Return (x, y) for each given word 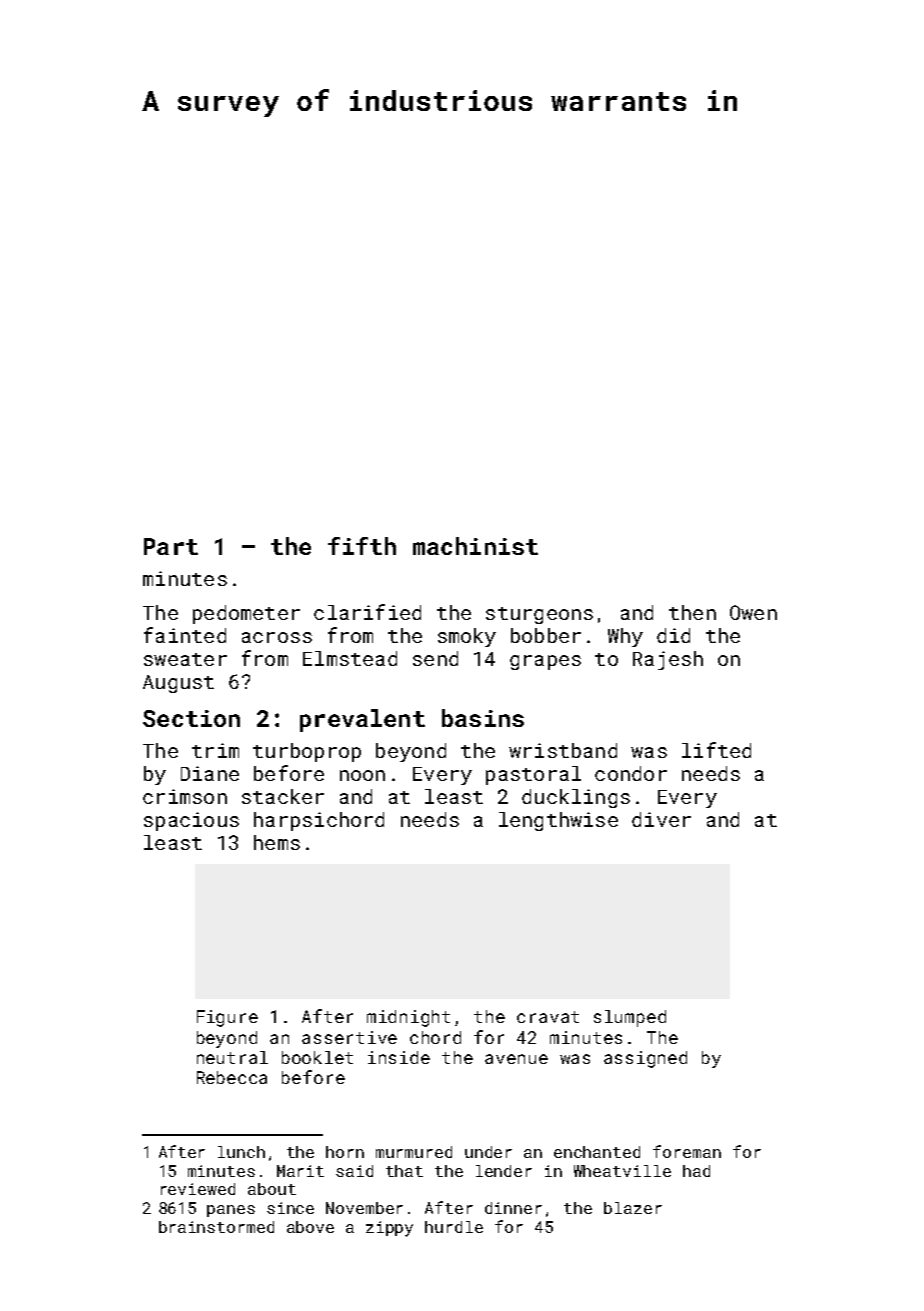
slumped (630, 1018)
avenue (516, 1059)
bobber (546, 635)
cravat (548, 1017)
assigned (645, 1059)
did (673, 635)
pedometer (246, 614)
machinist (475, 546)
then (692, 612)
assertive (349, 1037)
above (310, 1227)
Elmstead (350, 658)
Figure (227, 1018)
